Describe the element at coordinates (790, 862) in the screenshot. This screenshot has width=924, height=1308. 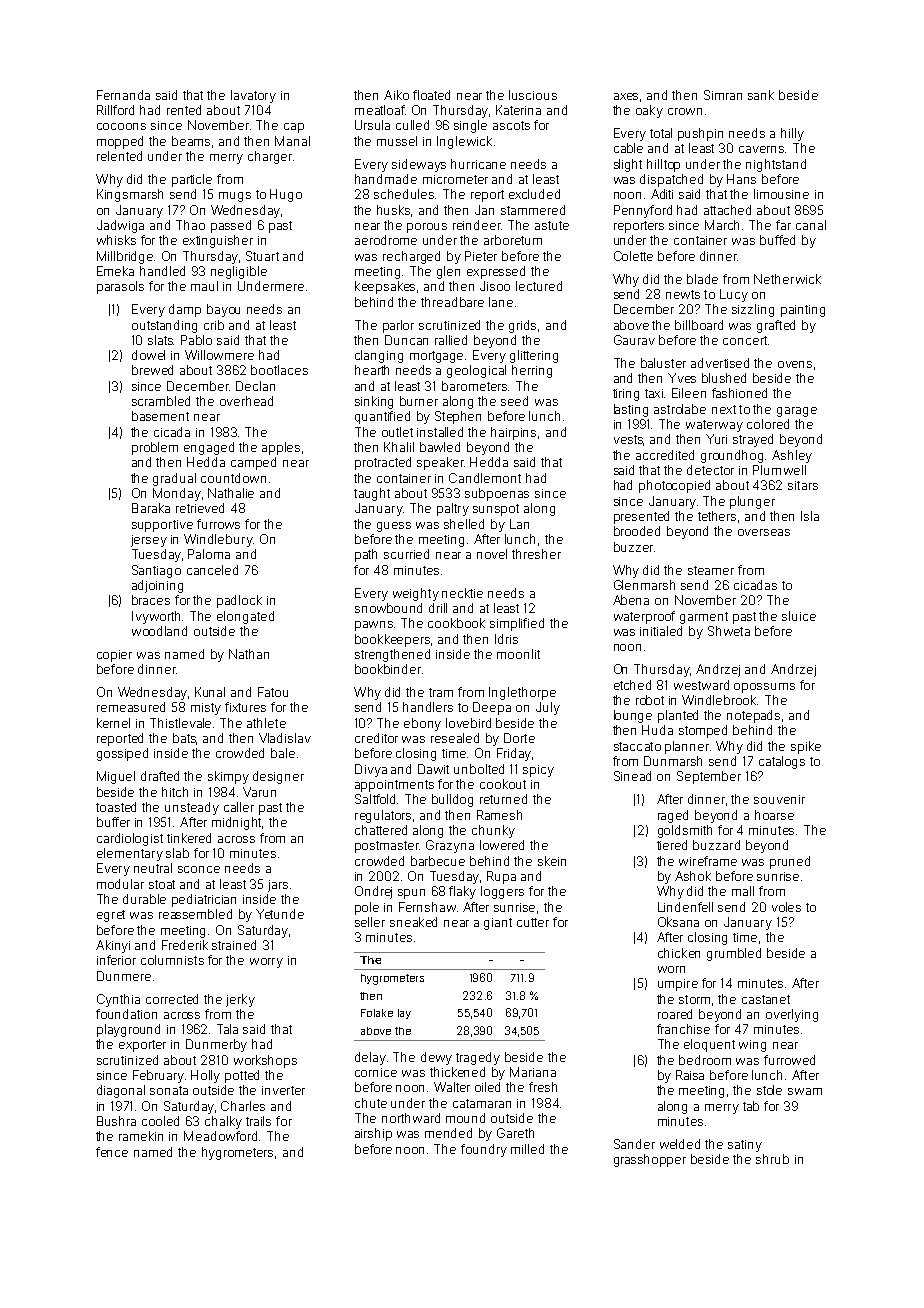
I see `pruned` at that location.
